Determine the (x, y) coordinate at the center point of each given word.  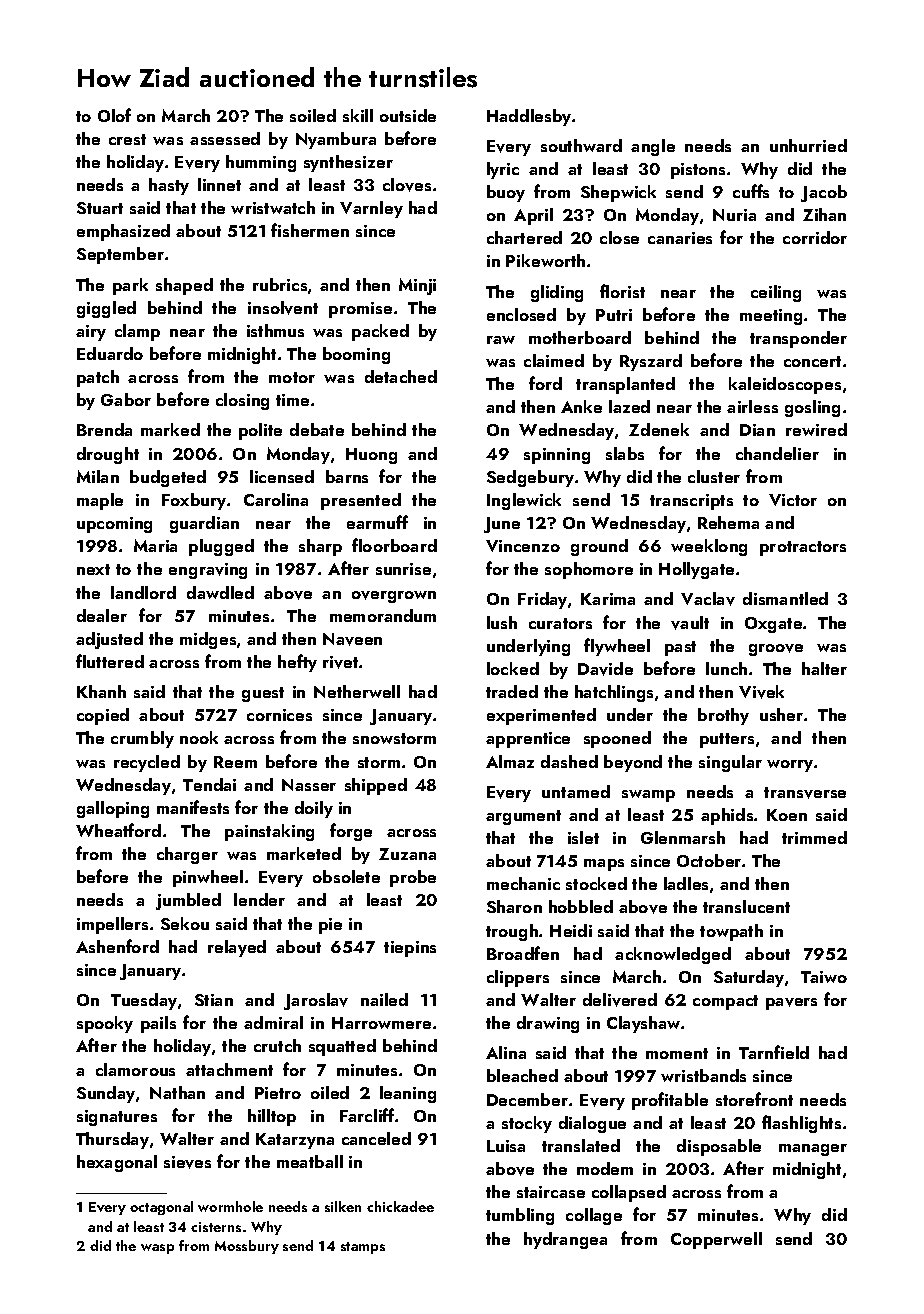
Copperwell (716, 1240)
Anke (581, 406)
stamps (363, 1248)
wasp (157, 1249)
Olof (114, 115)
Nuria (734, 215)
